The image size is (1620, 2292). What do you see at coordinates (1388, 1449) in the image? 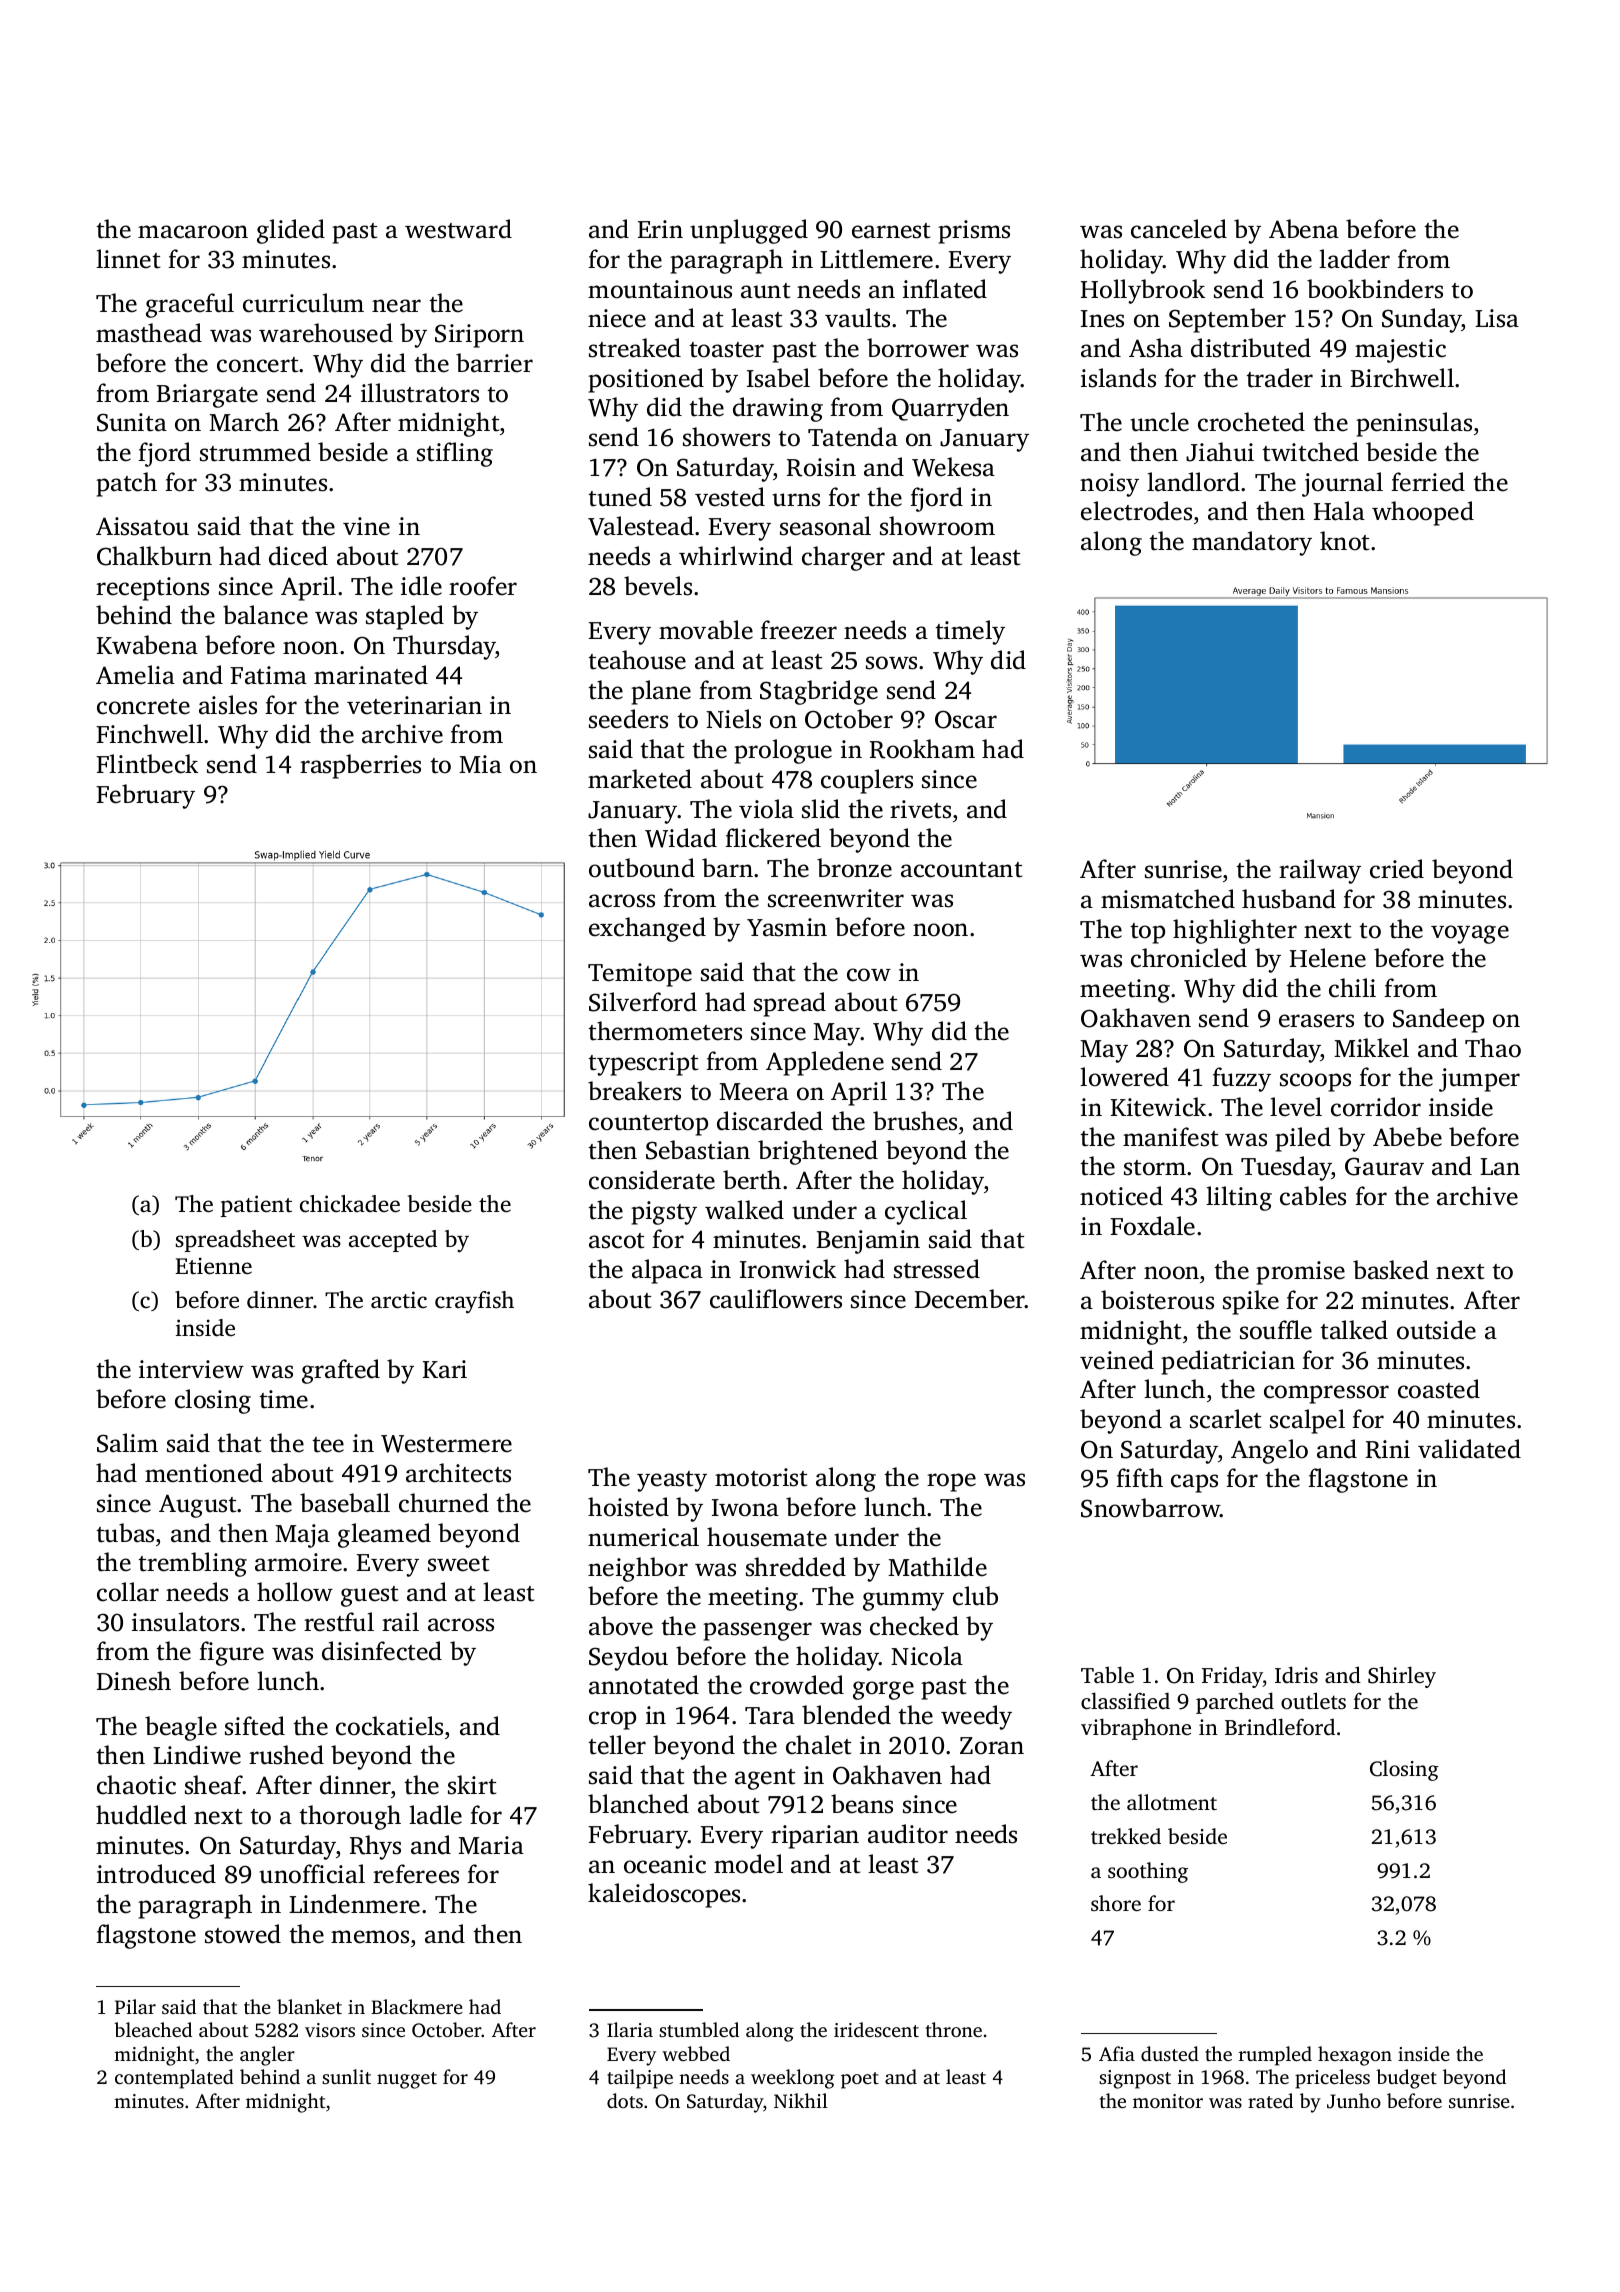
I see `Rini` at bounding box center [1388, 1449].
